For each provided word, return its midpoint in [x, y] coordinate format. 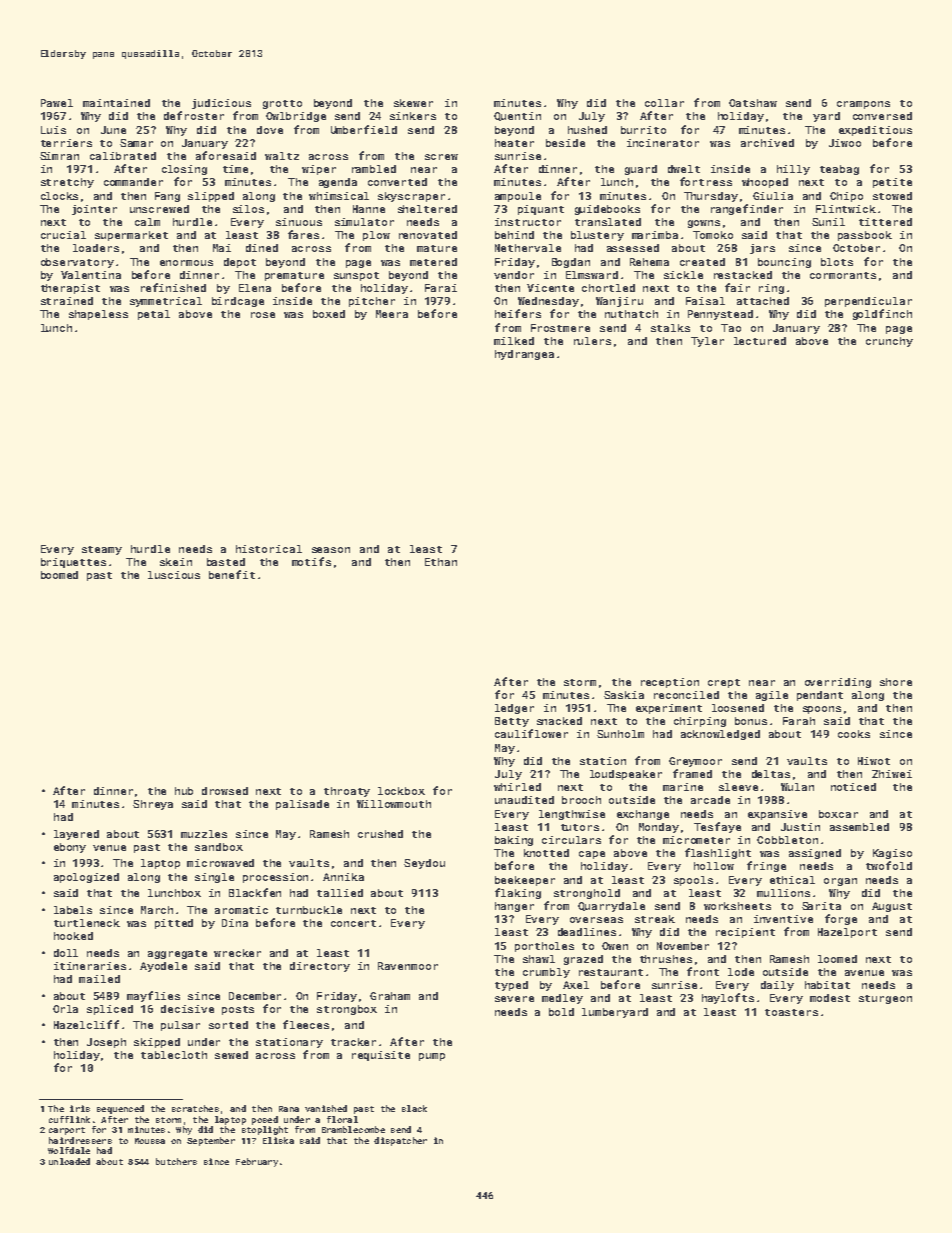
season [331, 550]
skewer [413, 103]
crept [724, 683]
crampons [863, 105]
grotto [282, 104]
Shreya [153, 805]
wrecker [237, 953]
